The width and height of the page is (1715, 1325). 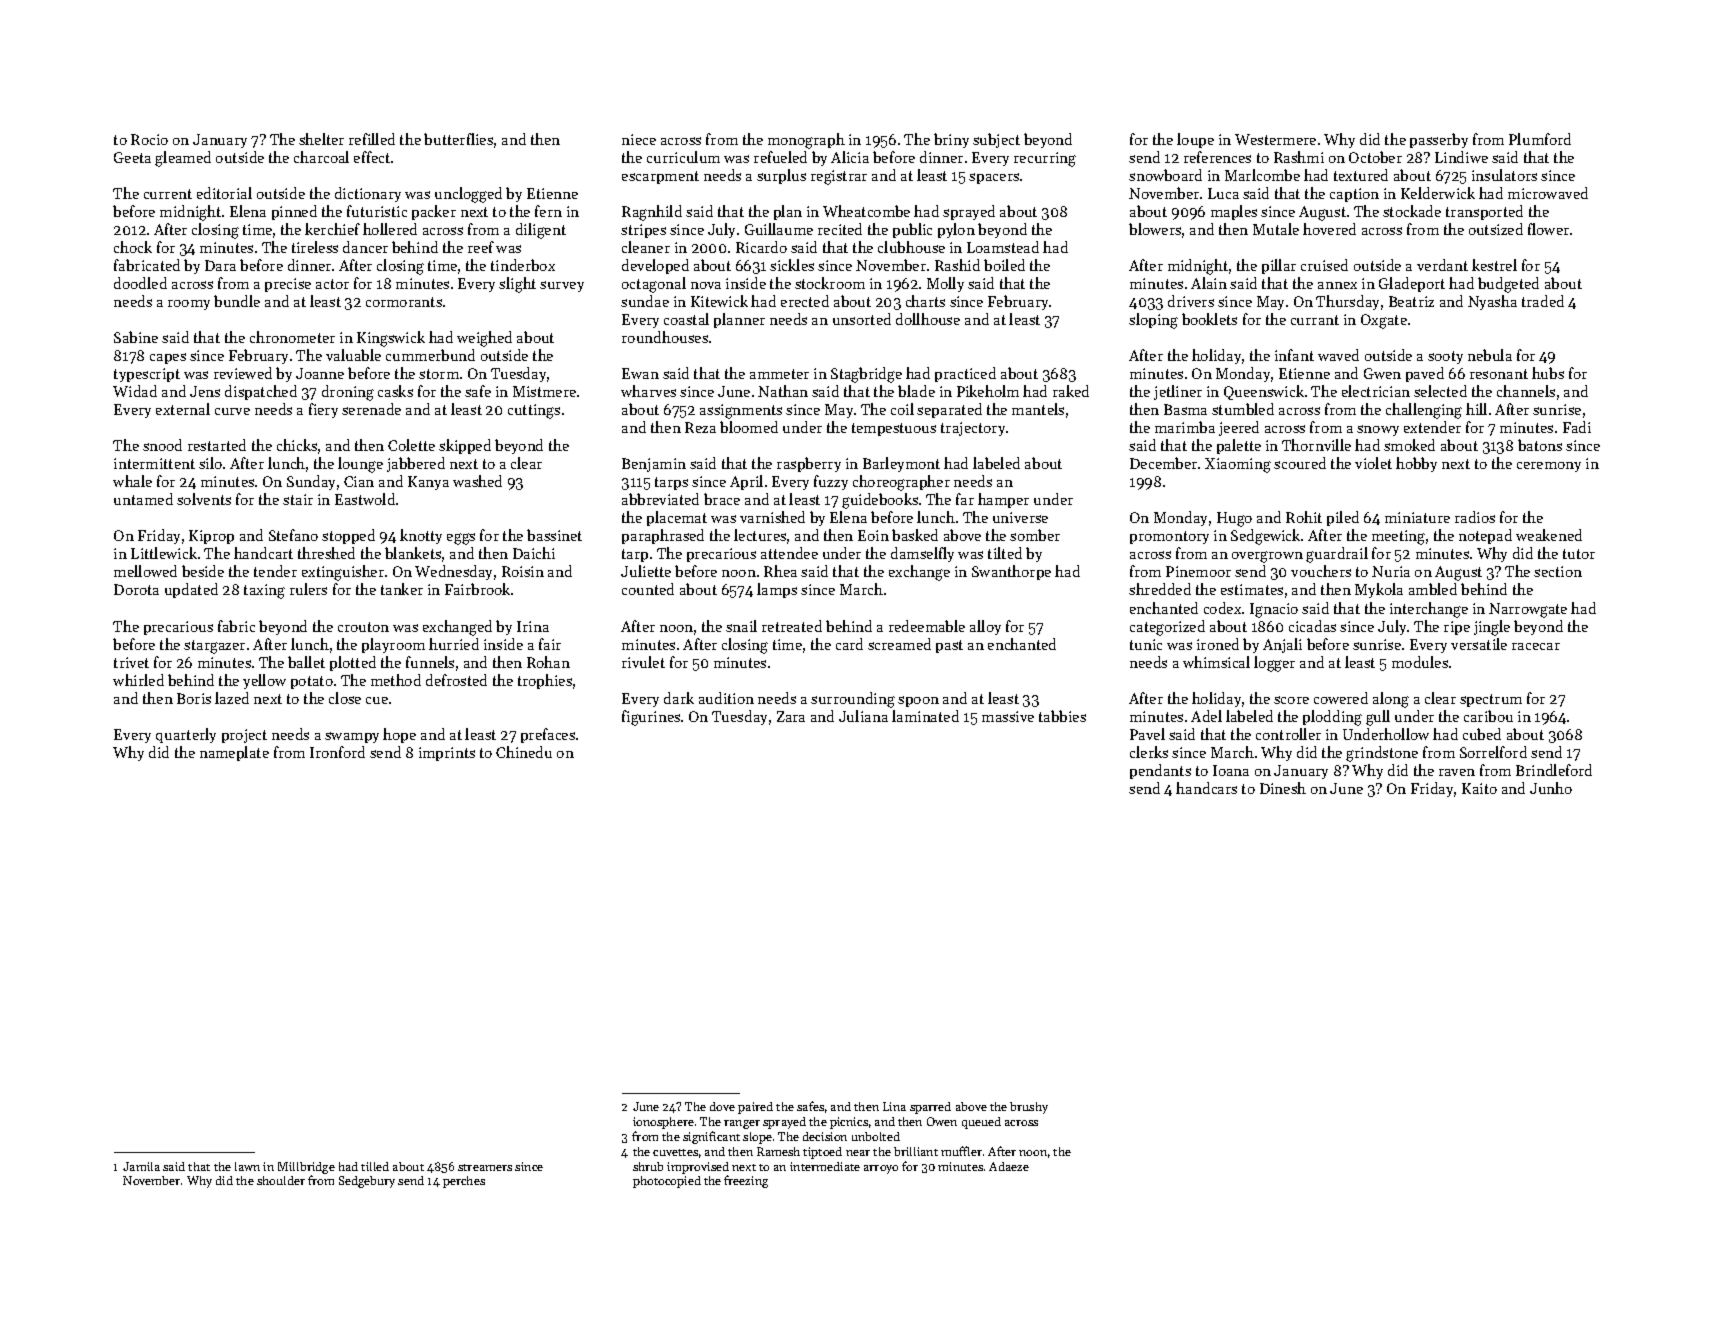 What do you see at coordinates (760, 535) in the page?
I see `lectures` at bounding box center [760, 535].
